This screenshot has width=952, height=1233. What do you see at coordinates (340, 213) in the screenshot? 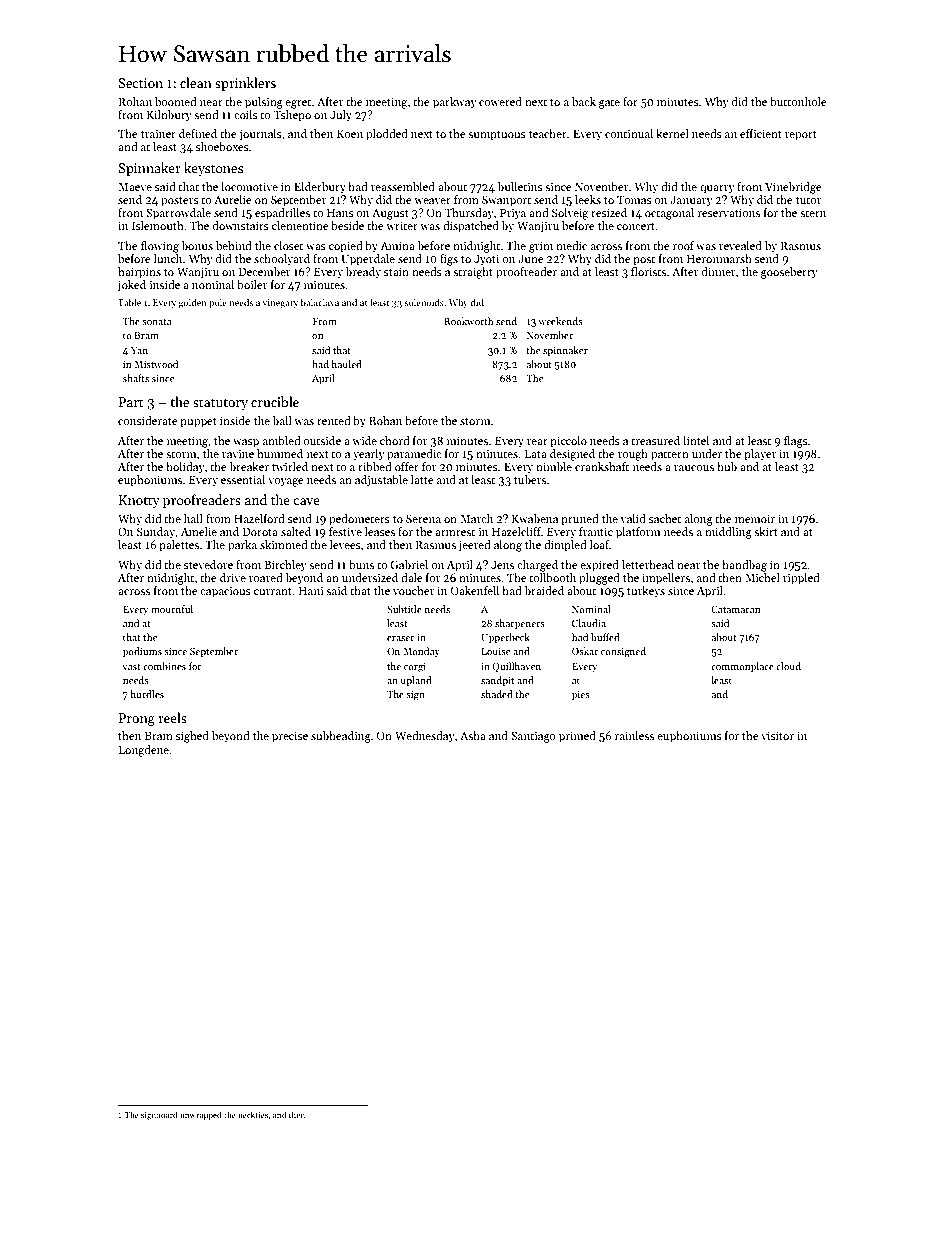
I see `Hans` at bounding box center [340, 213].
